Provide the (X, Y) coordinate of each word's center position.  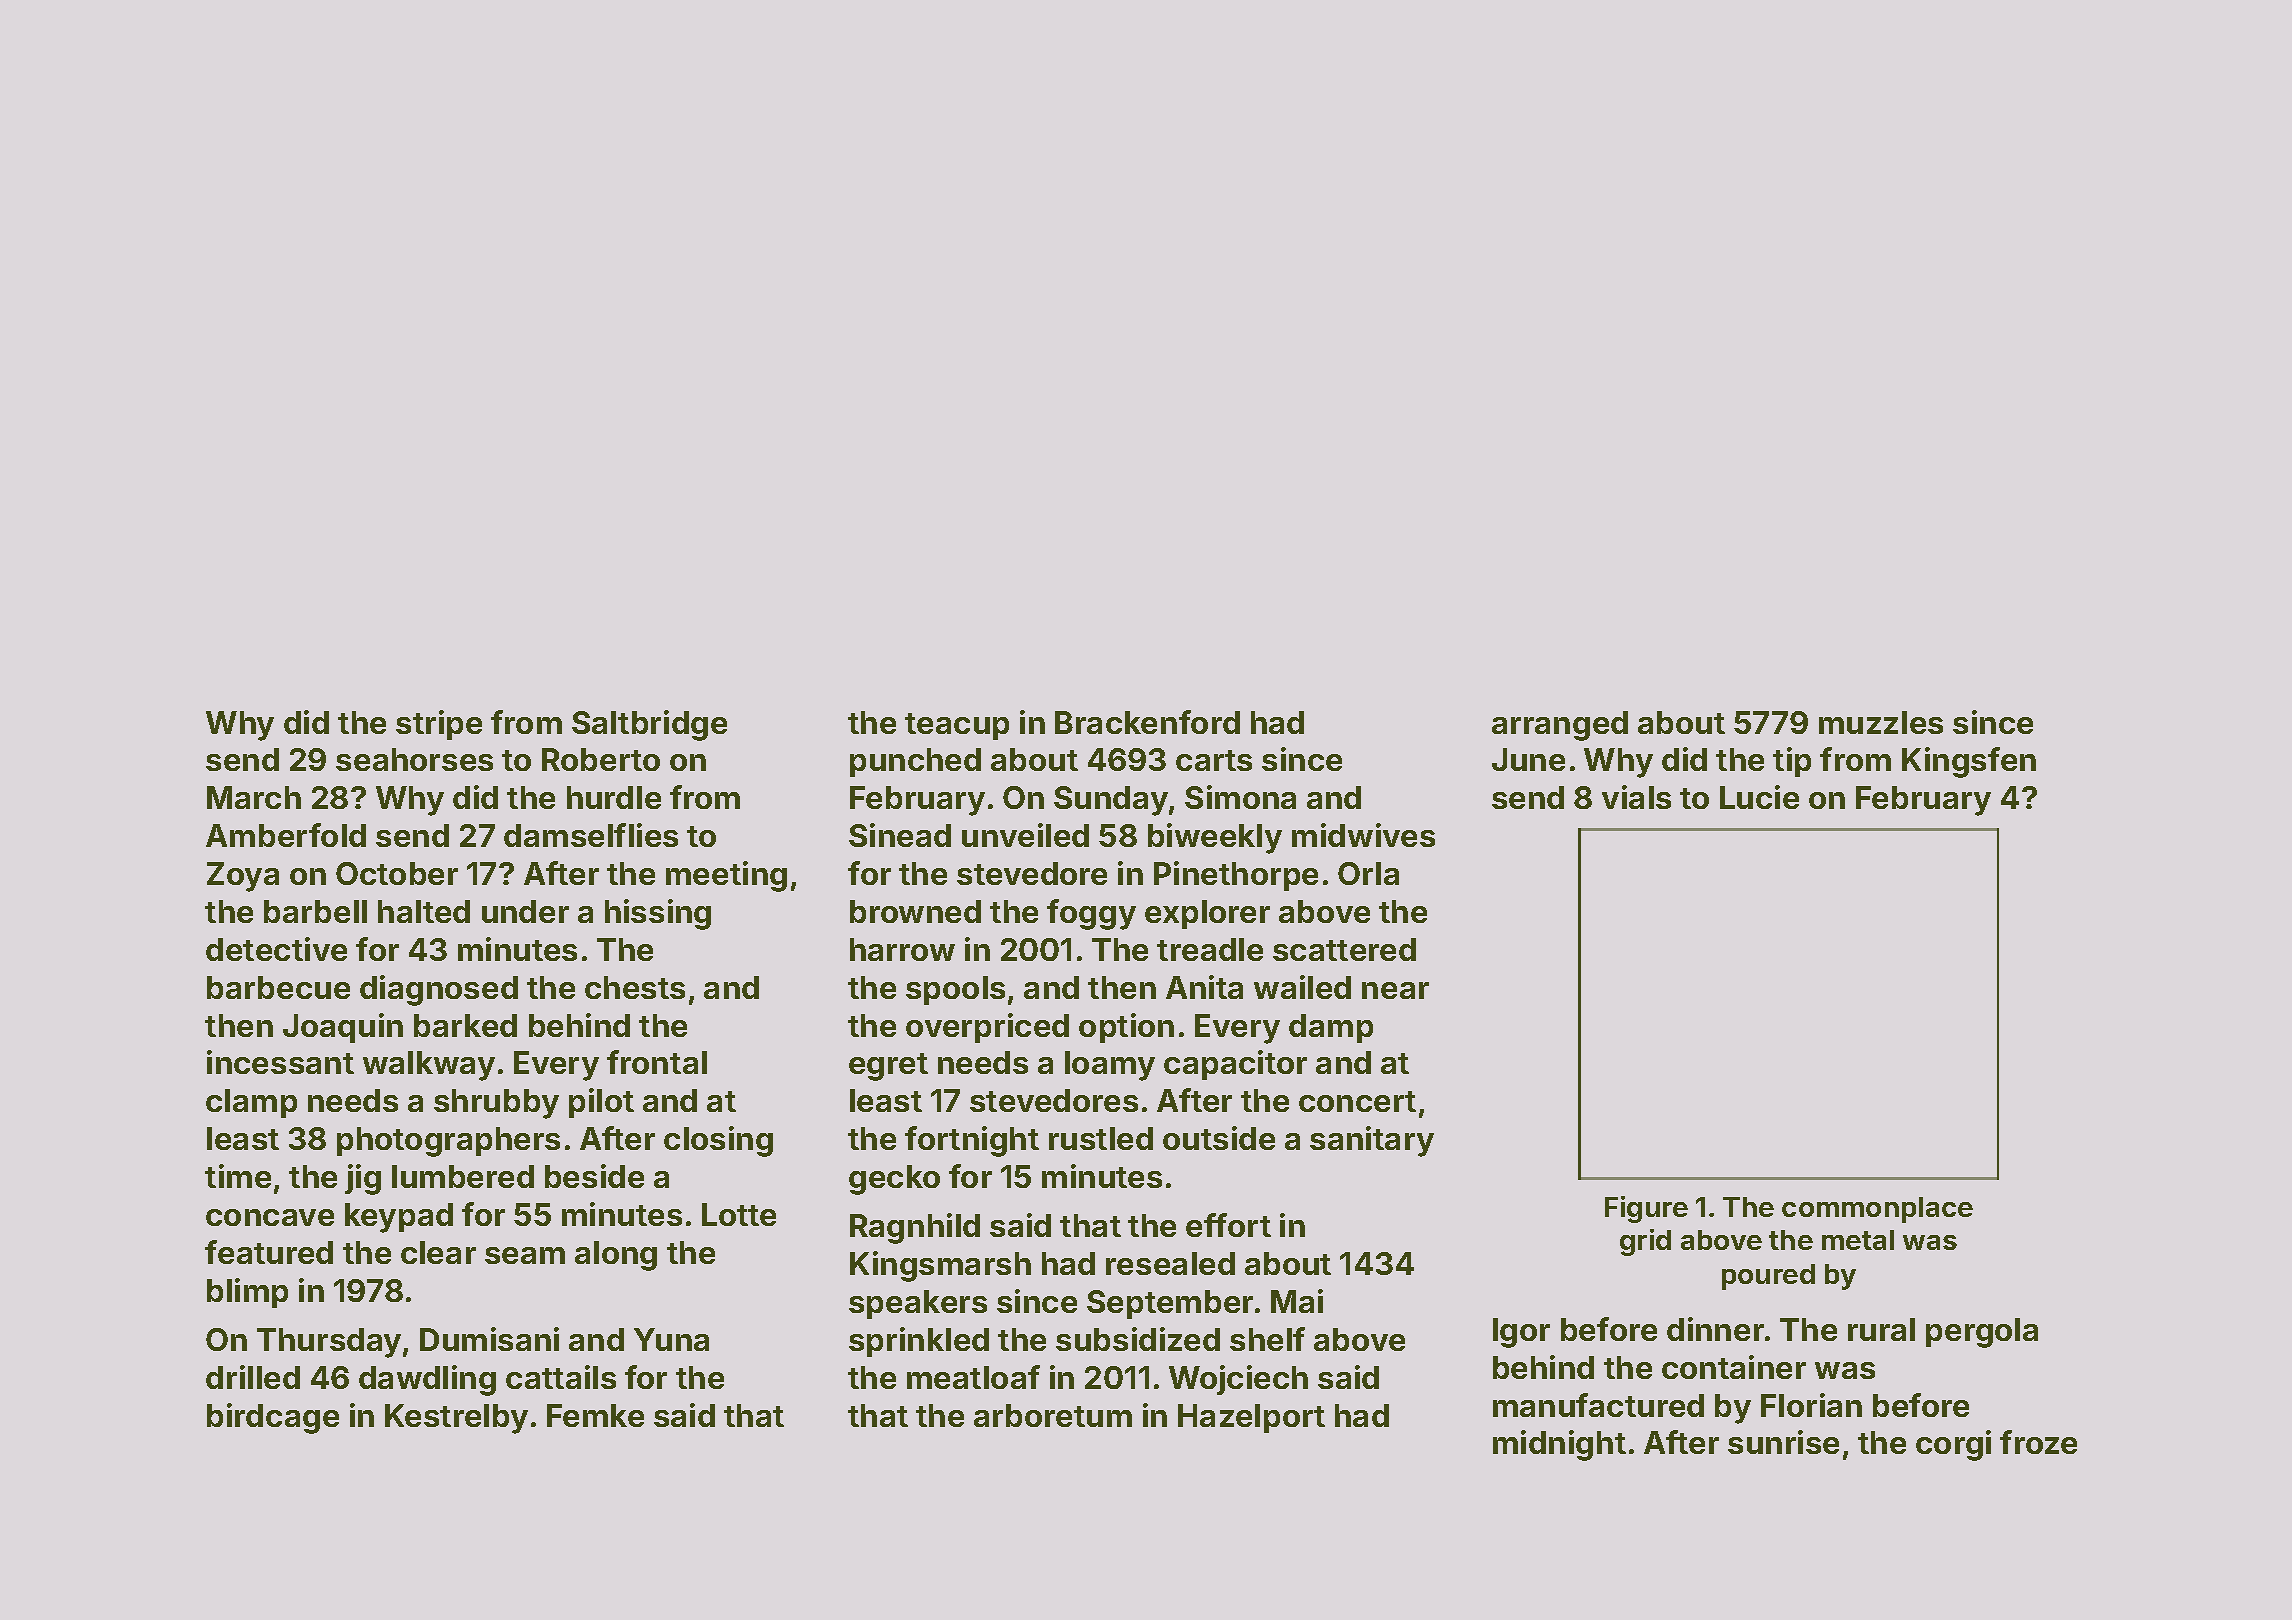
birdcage (273, 1418)
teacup (957, 726)
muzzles (1881, 722)
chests (635, 987)
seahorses (414, 759)
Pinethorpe (1236, 876)
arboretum (1053, 1415)
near (1395, 990)
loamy (1110, 1066)
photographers (448, 1142)
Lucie (1759, 797)
